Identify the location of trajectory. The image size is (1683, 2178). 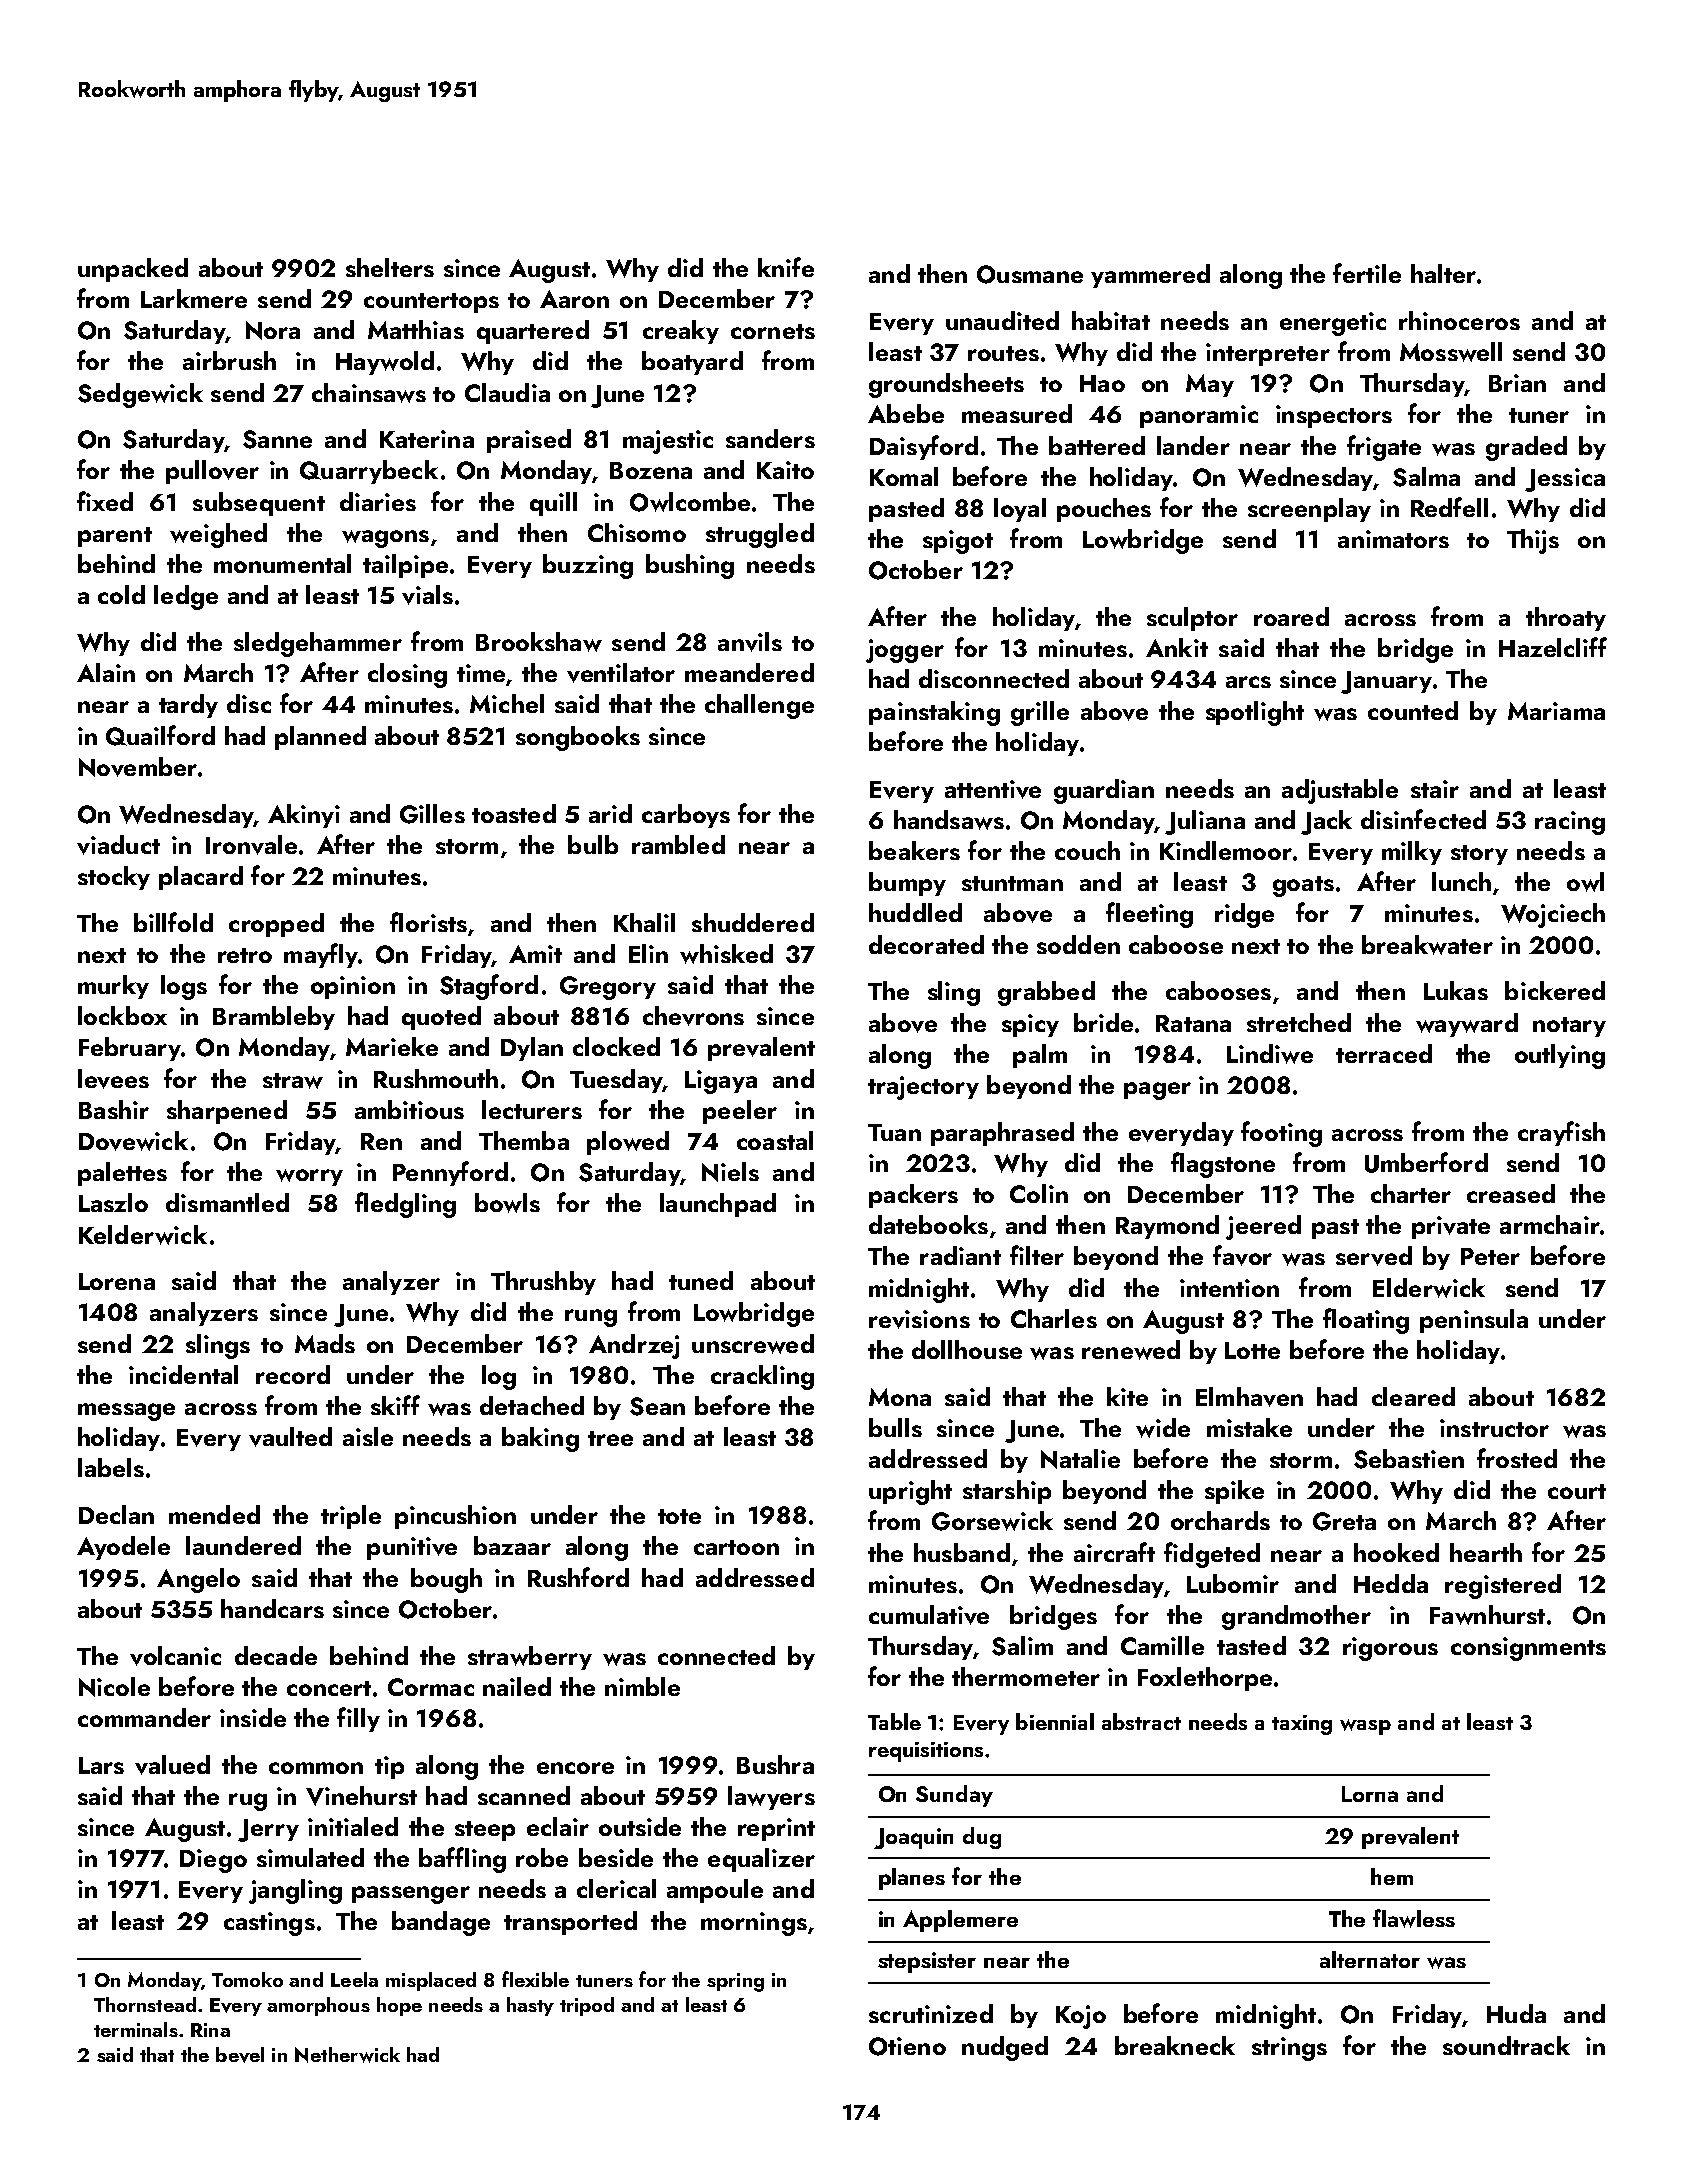
(923, 1088).
